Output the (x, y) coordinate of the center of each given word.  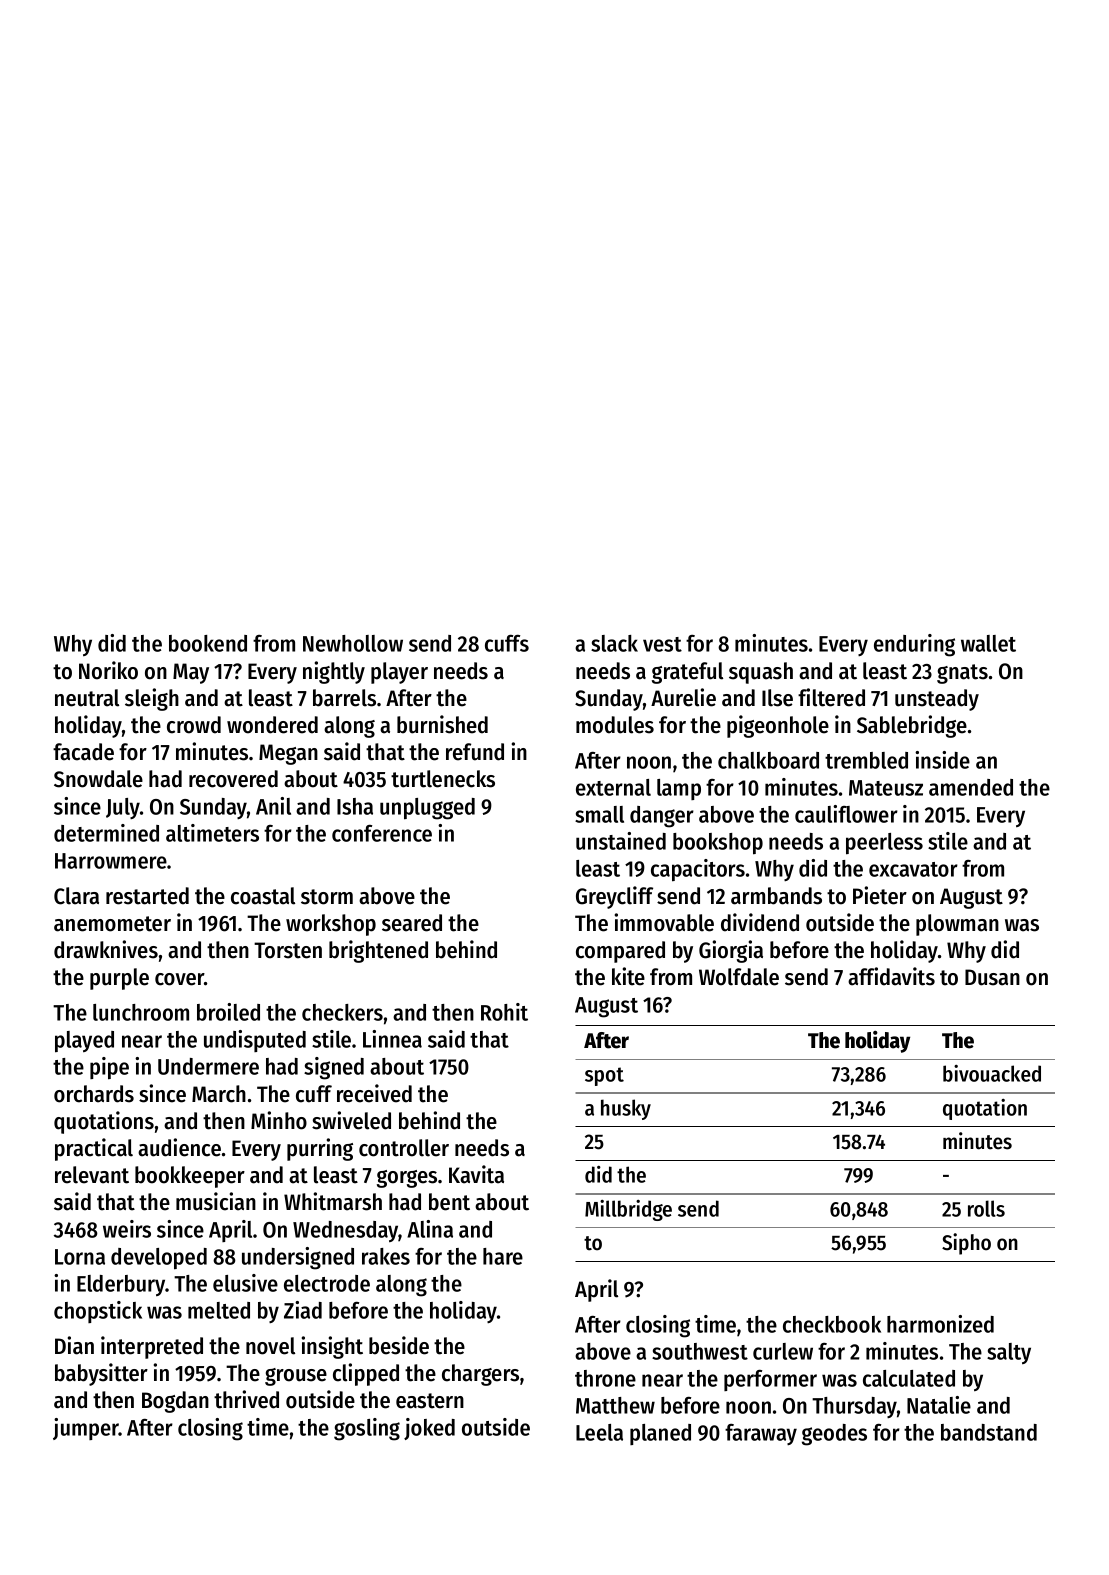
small (599, 814)
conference (382, 833)
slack (614, 643)
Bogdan (175, 1402)
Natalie (939, 1405)
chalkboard (768, 760)
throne (605, 1378)
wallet (988, 643)
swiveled (351, 1120)
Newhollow (353, 643)
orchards (94, 1094)
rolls (986, 1208)
